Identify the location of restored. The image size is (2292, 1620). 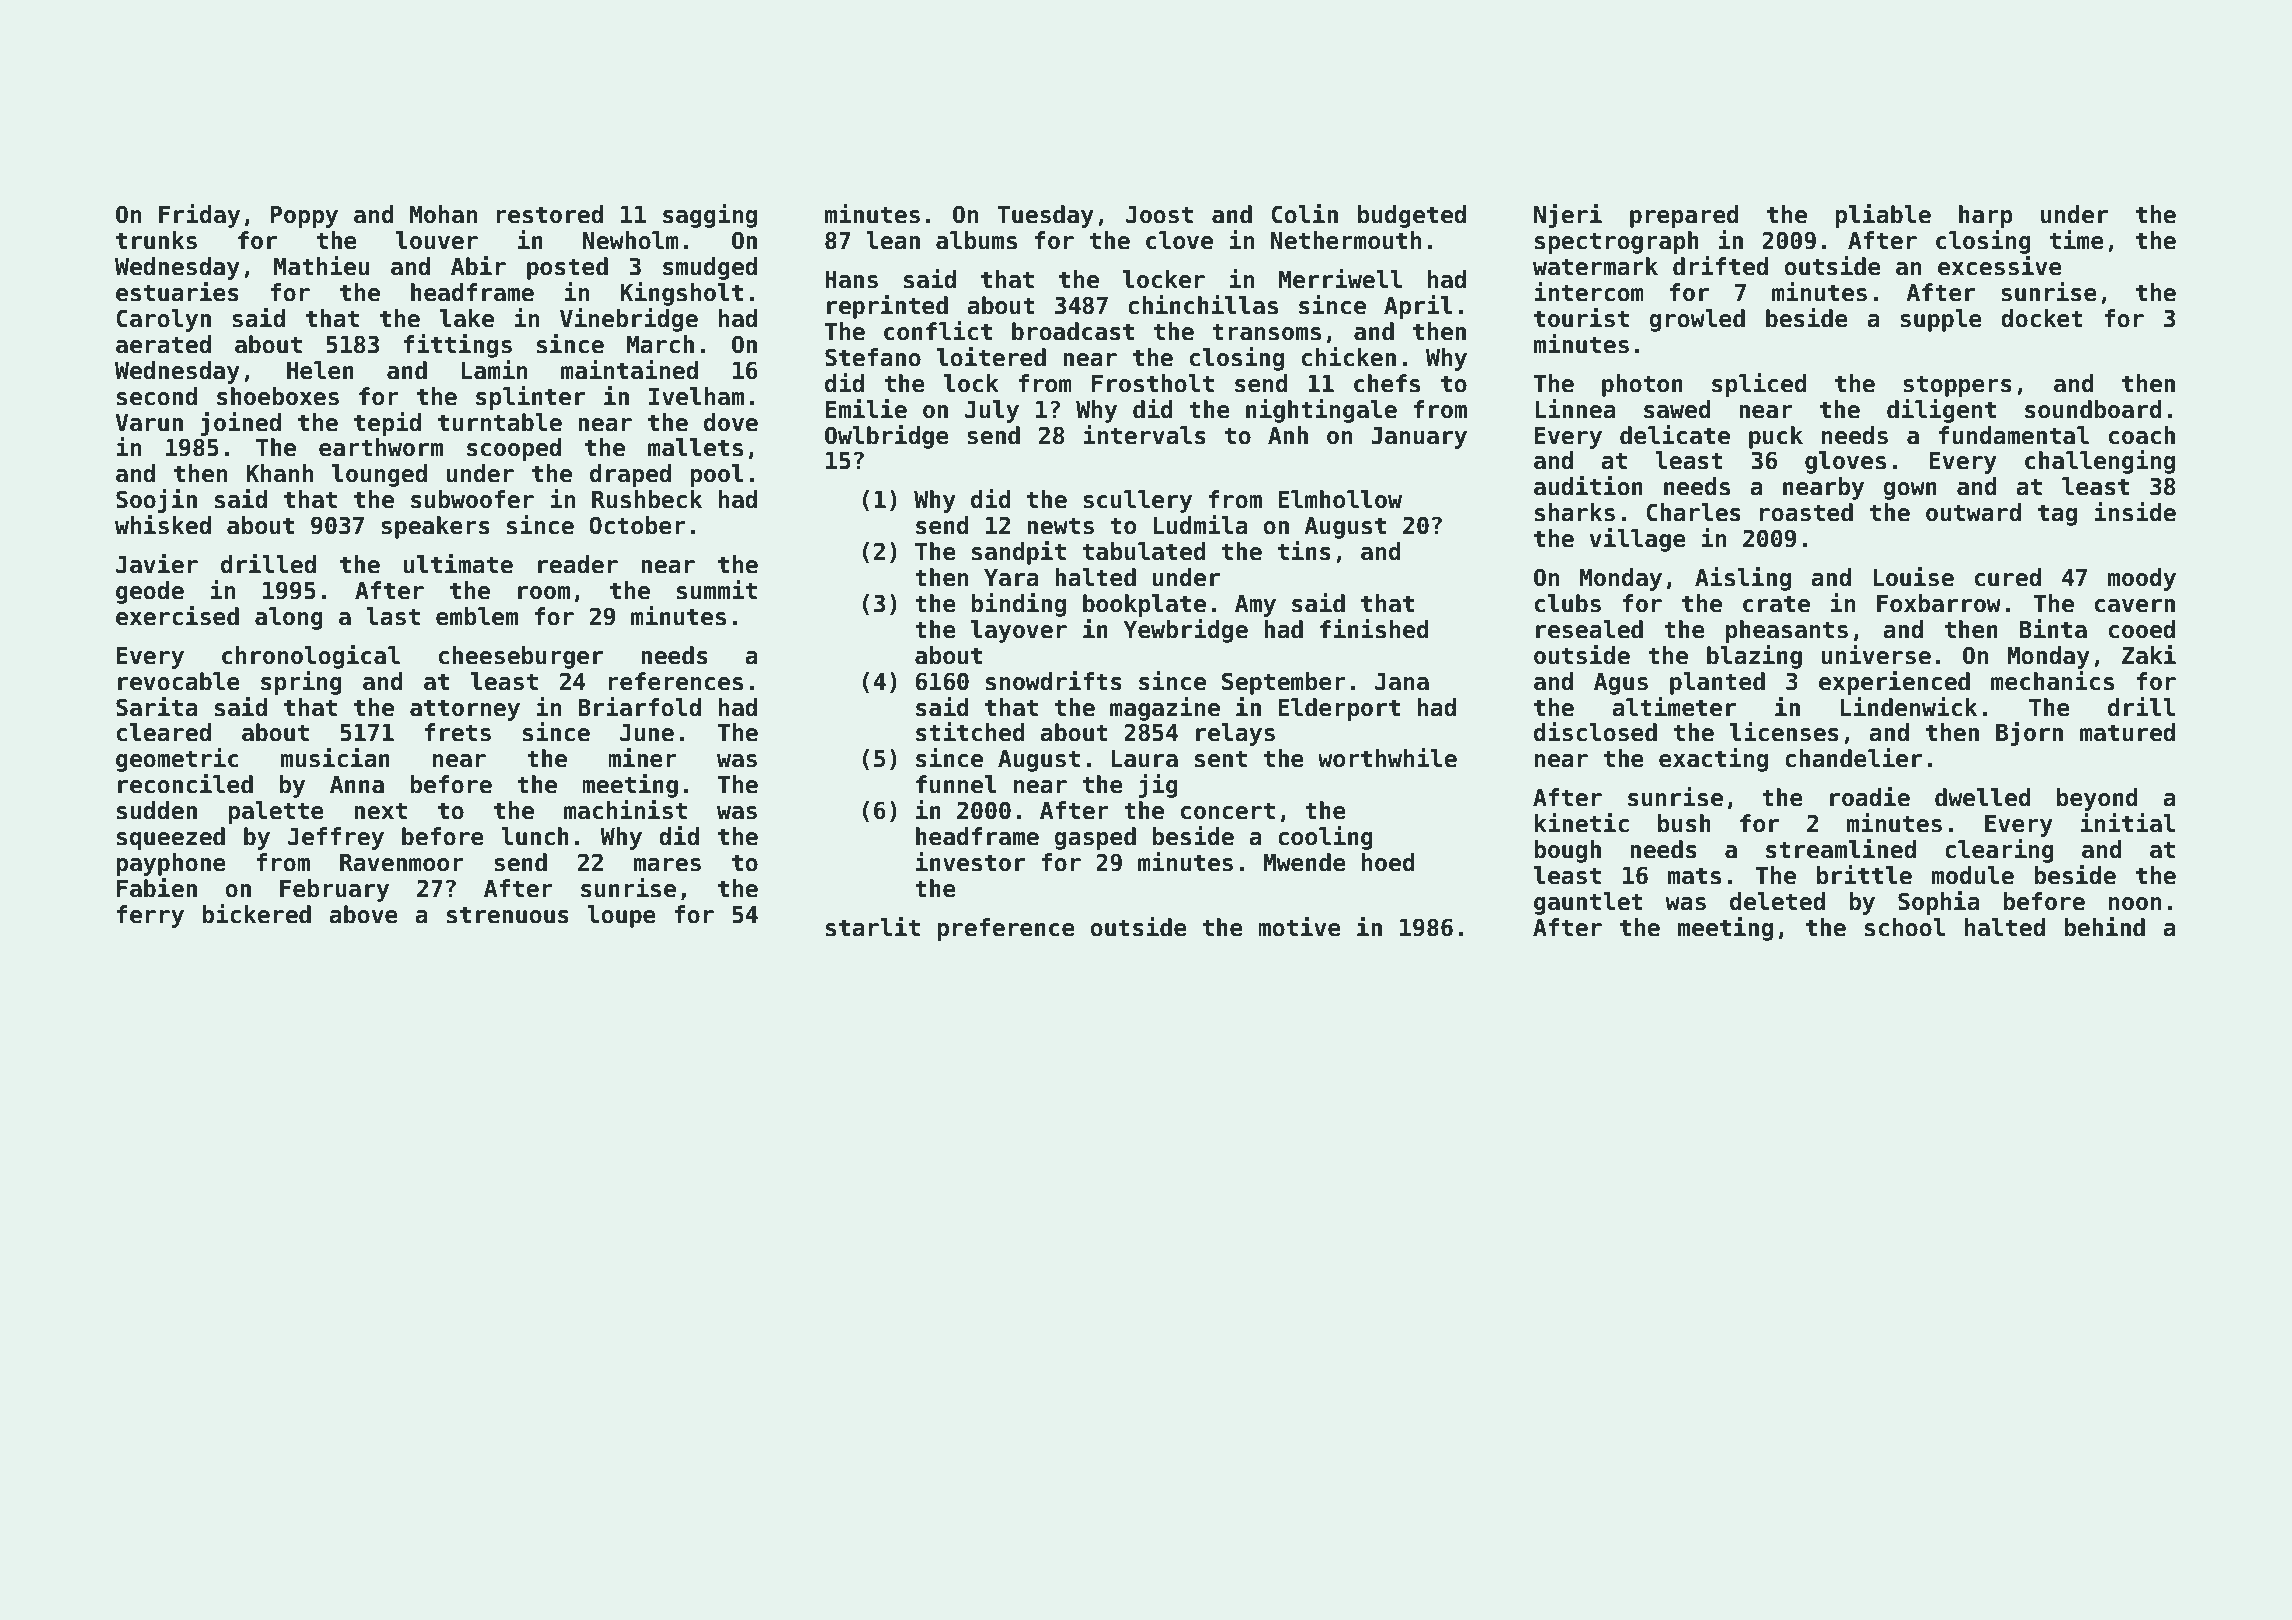
(549, 214).
